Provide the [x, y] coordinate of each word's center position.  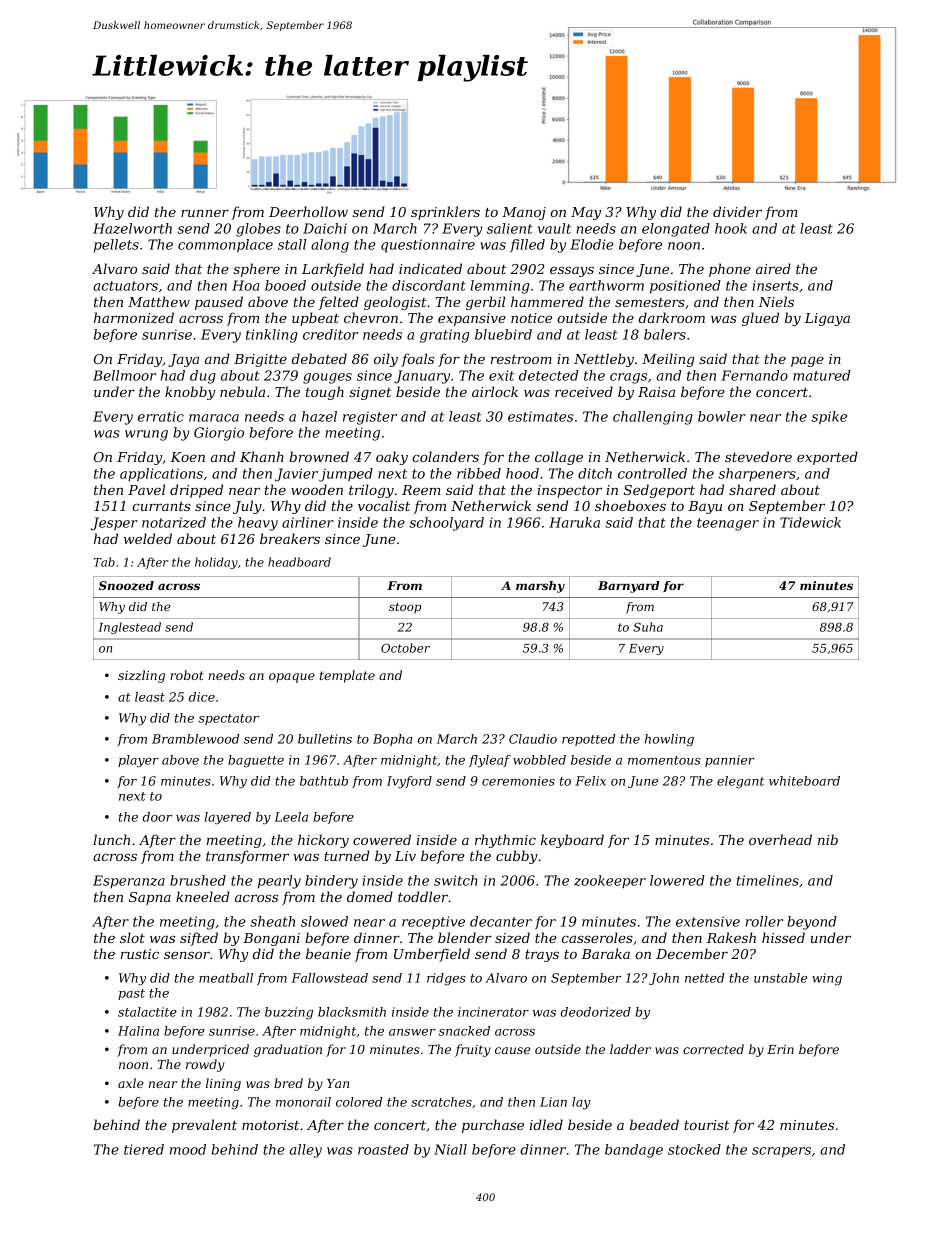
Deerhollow [308, 211]
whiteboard [804, 781]
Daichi [325, 228]
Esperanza [129, 882]
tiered [144, 1149]
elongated [676, 230]
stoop [405, 608]
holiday [216, 563]
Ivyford [409, 782]
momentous [664, 760]
